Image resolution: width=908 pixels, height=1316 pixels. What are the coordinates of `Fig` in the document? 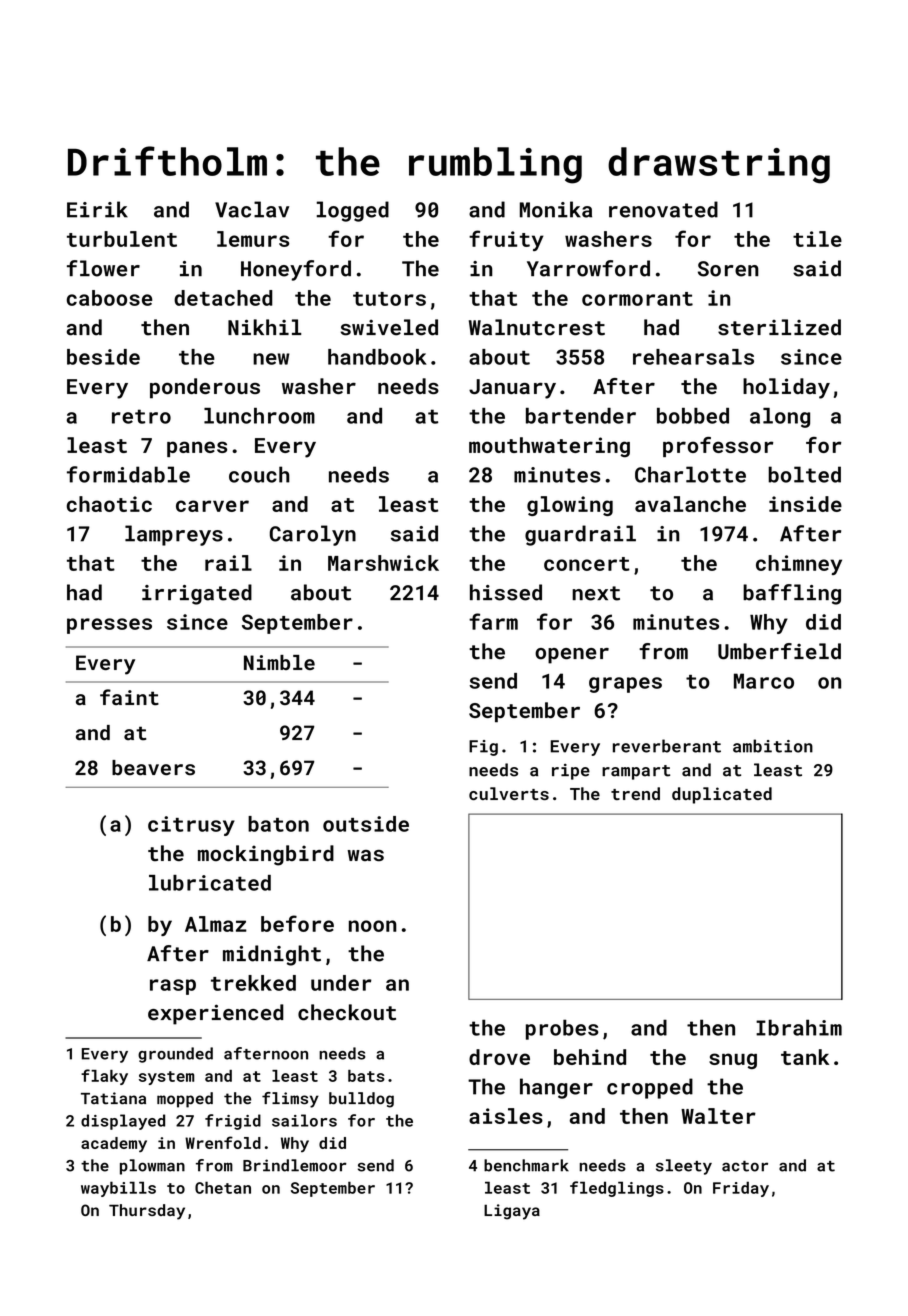 It's located at (483, 748).
